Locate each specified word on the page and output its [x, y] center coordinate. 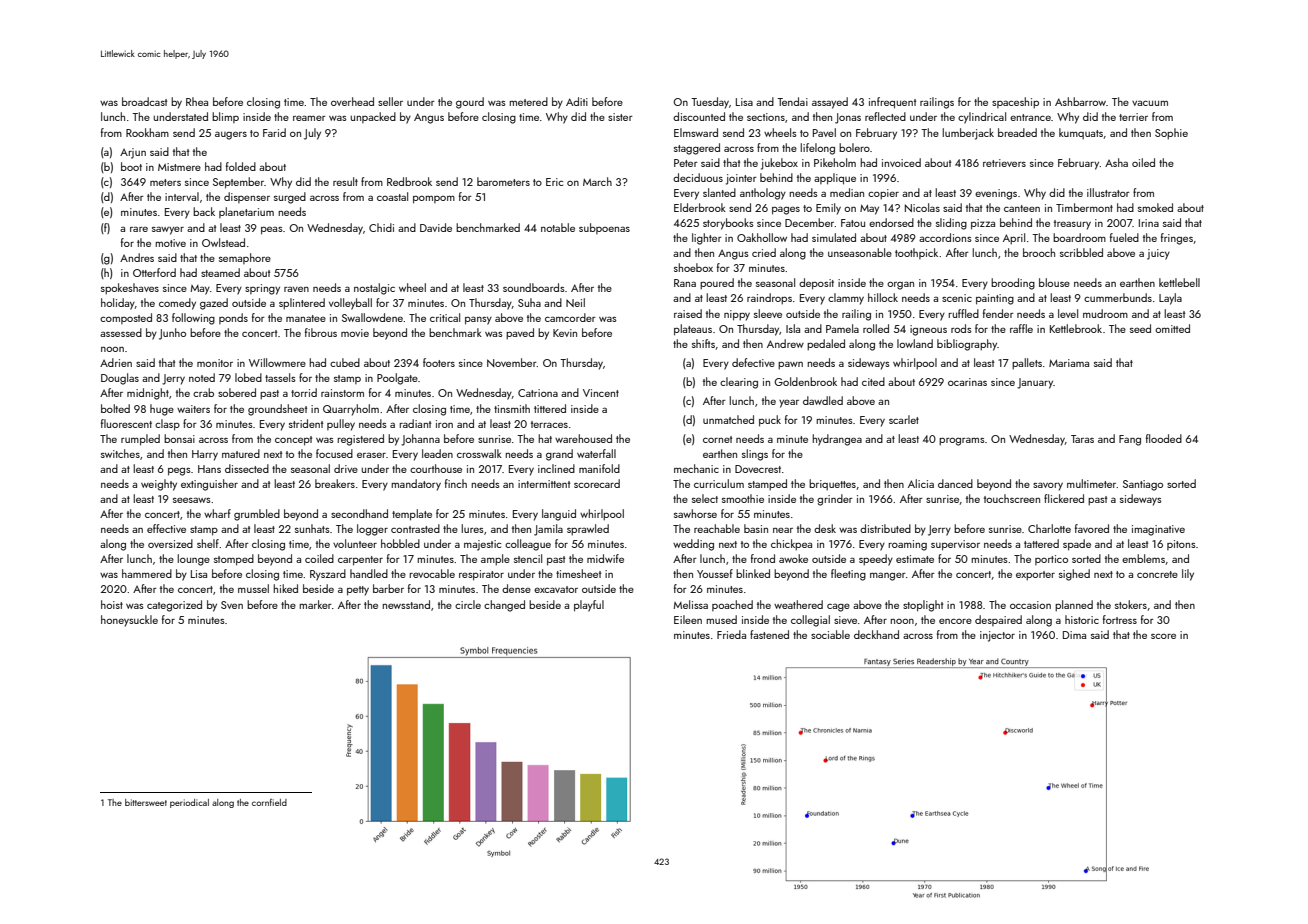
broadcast [144, 101]
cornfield [269, 802]
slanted [719, 192]
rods [961, 328]
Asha [1116, 162]
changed [504, 606]
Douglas [120, 379]
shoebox [693, 267]
